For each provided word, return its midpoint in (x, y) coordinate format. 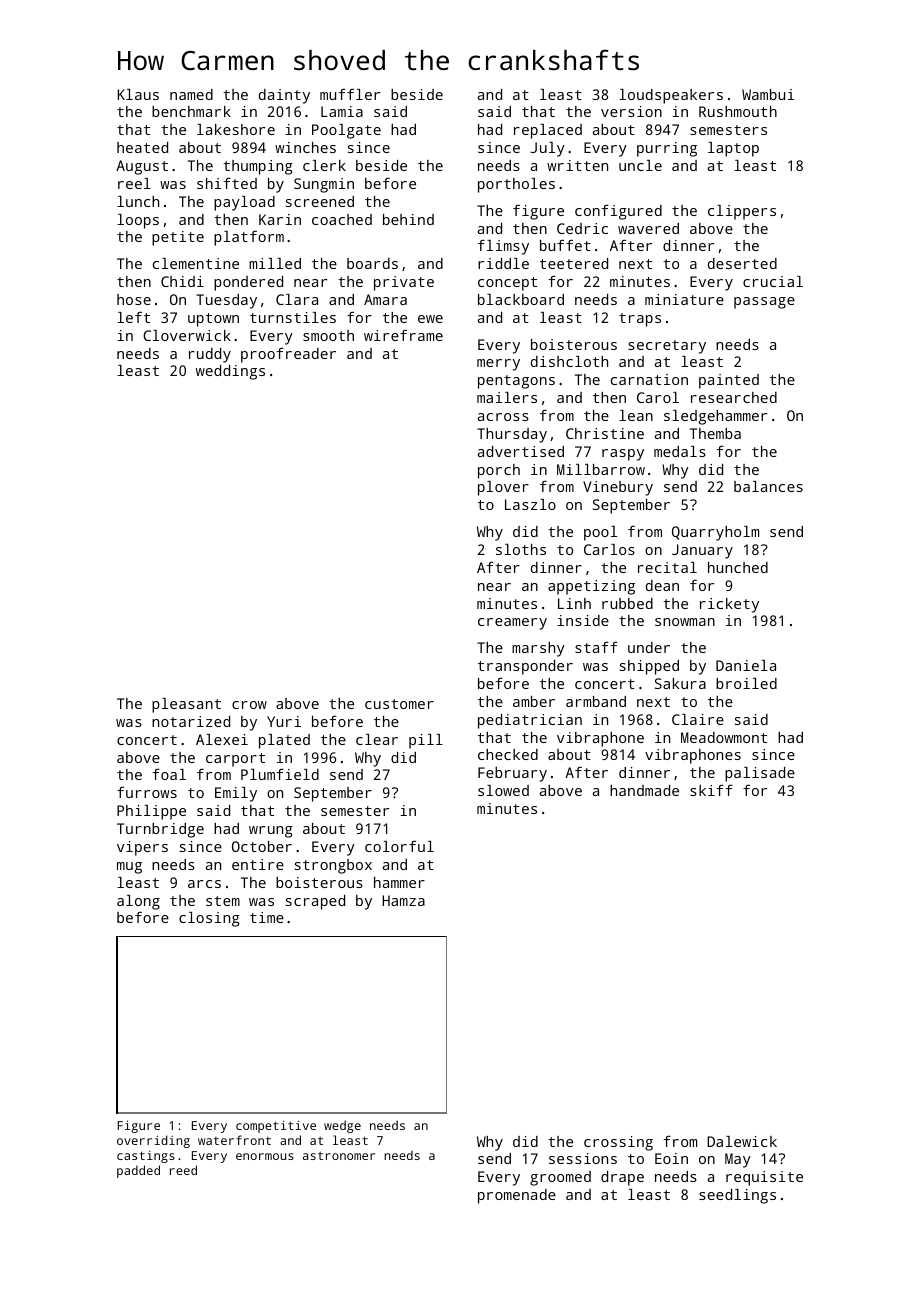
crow (249, 705)
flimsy (503, 247)
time (267, 917)
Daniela (746, 665)
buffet (565, 245)
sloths (521, 549)
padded (138, 1171)
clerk (324, 165)
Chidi (182, 281)
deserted (742, 263)
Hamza (403, 900)
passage (764, 303)
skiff (711, 790)
